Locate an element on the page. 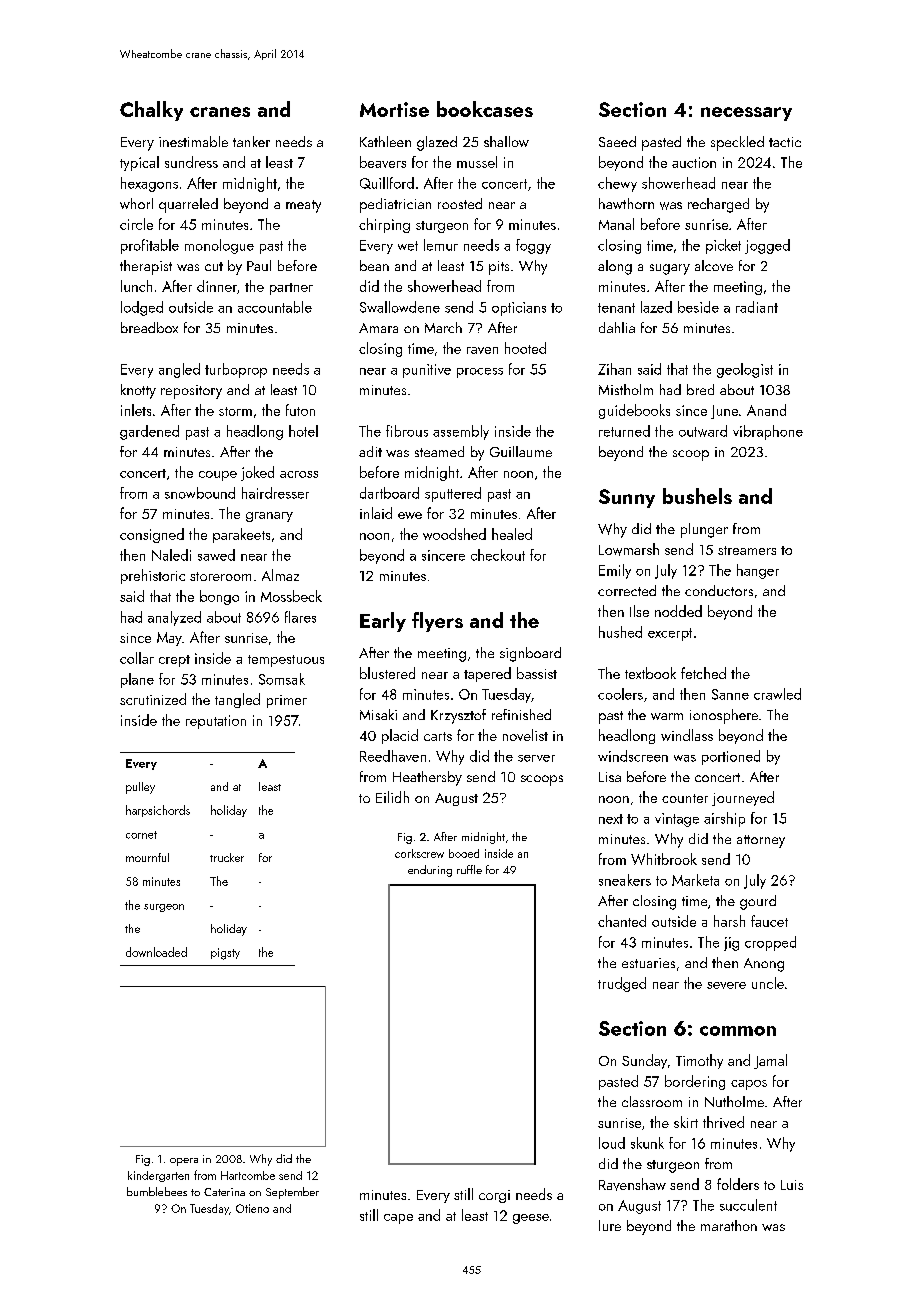  next is located at coordinates (611, 819).
